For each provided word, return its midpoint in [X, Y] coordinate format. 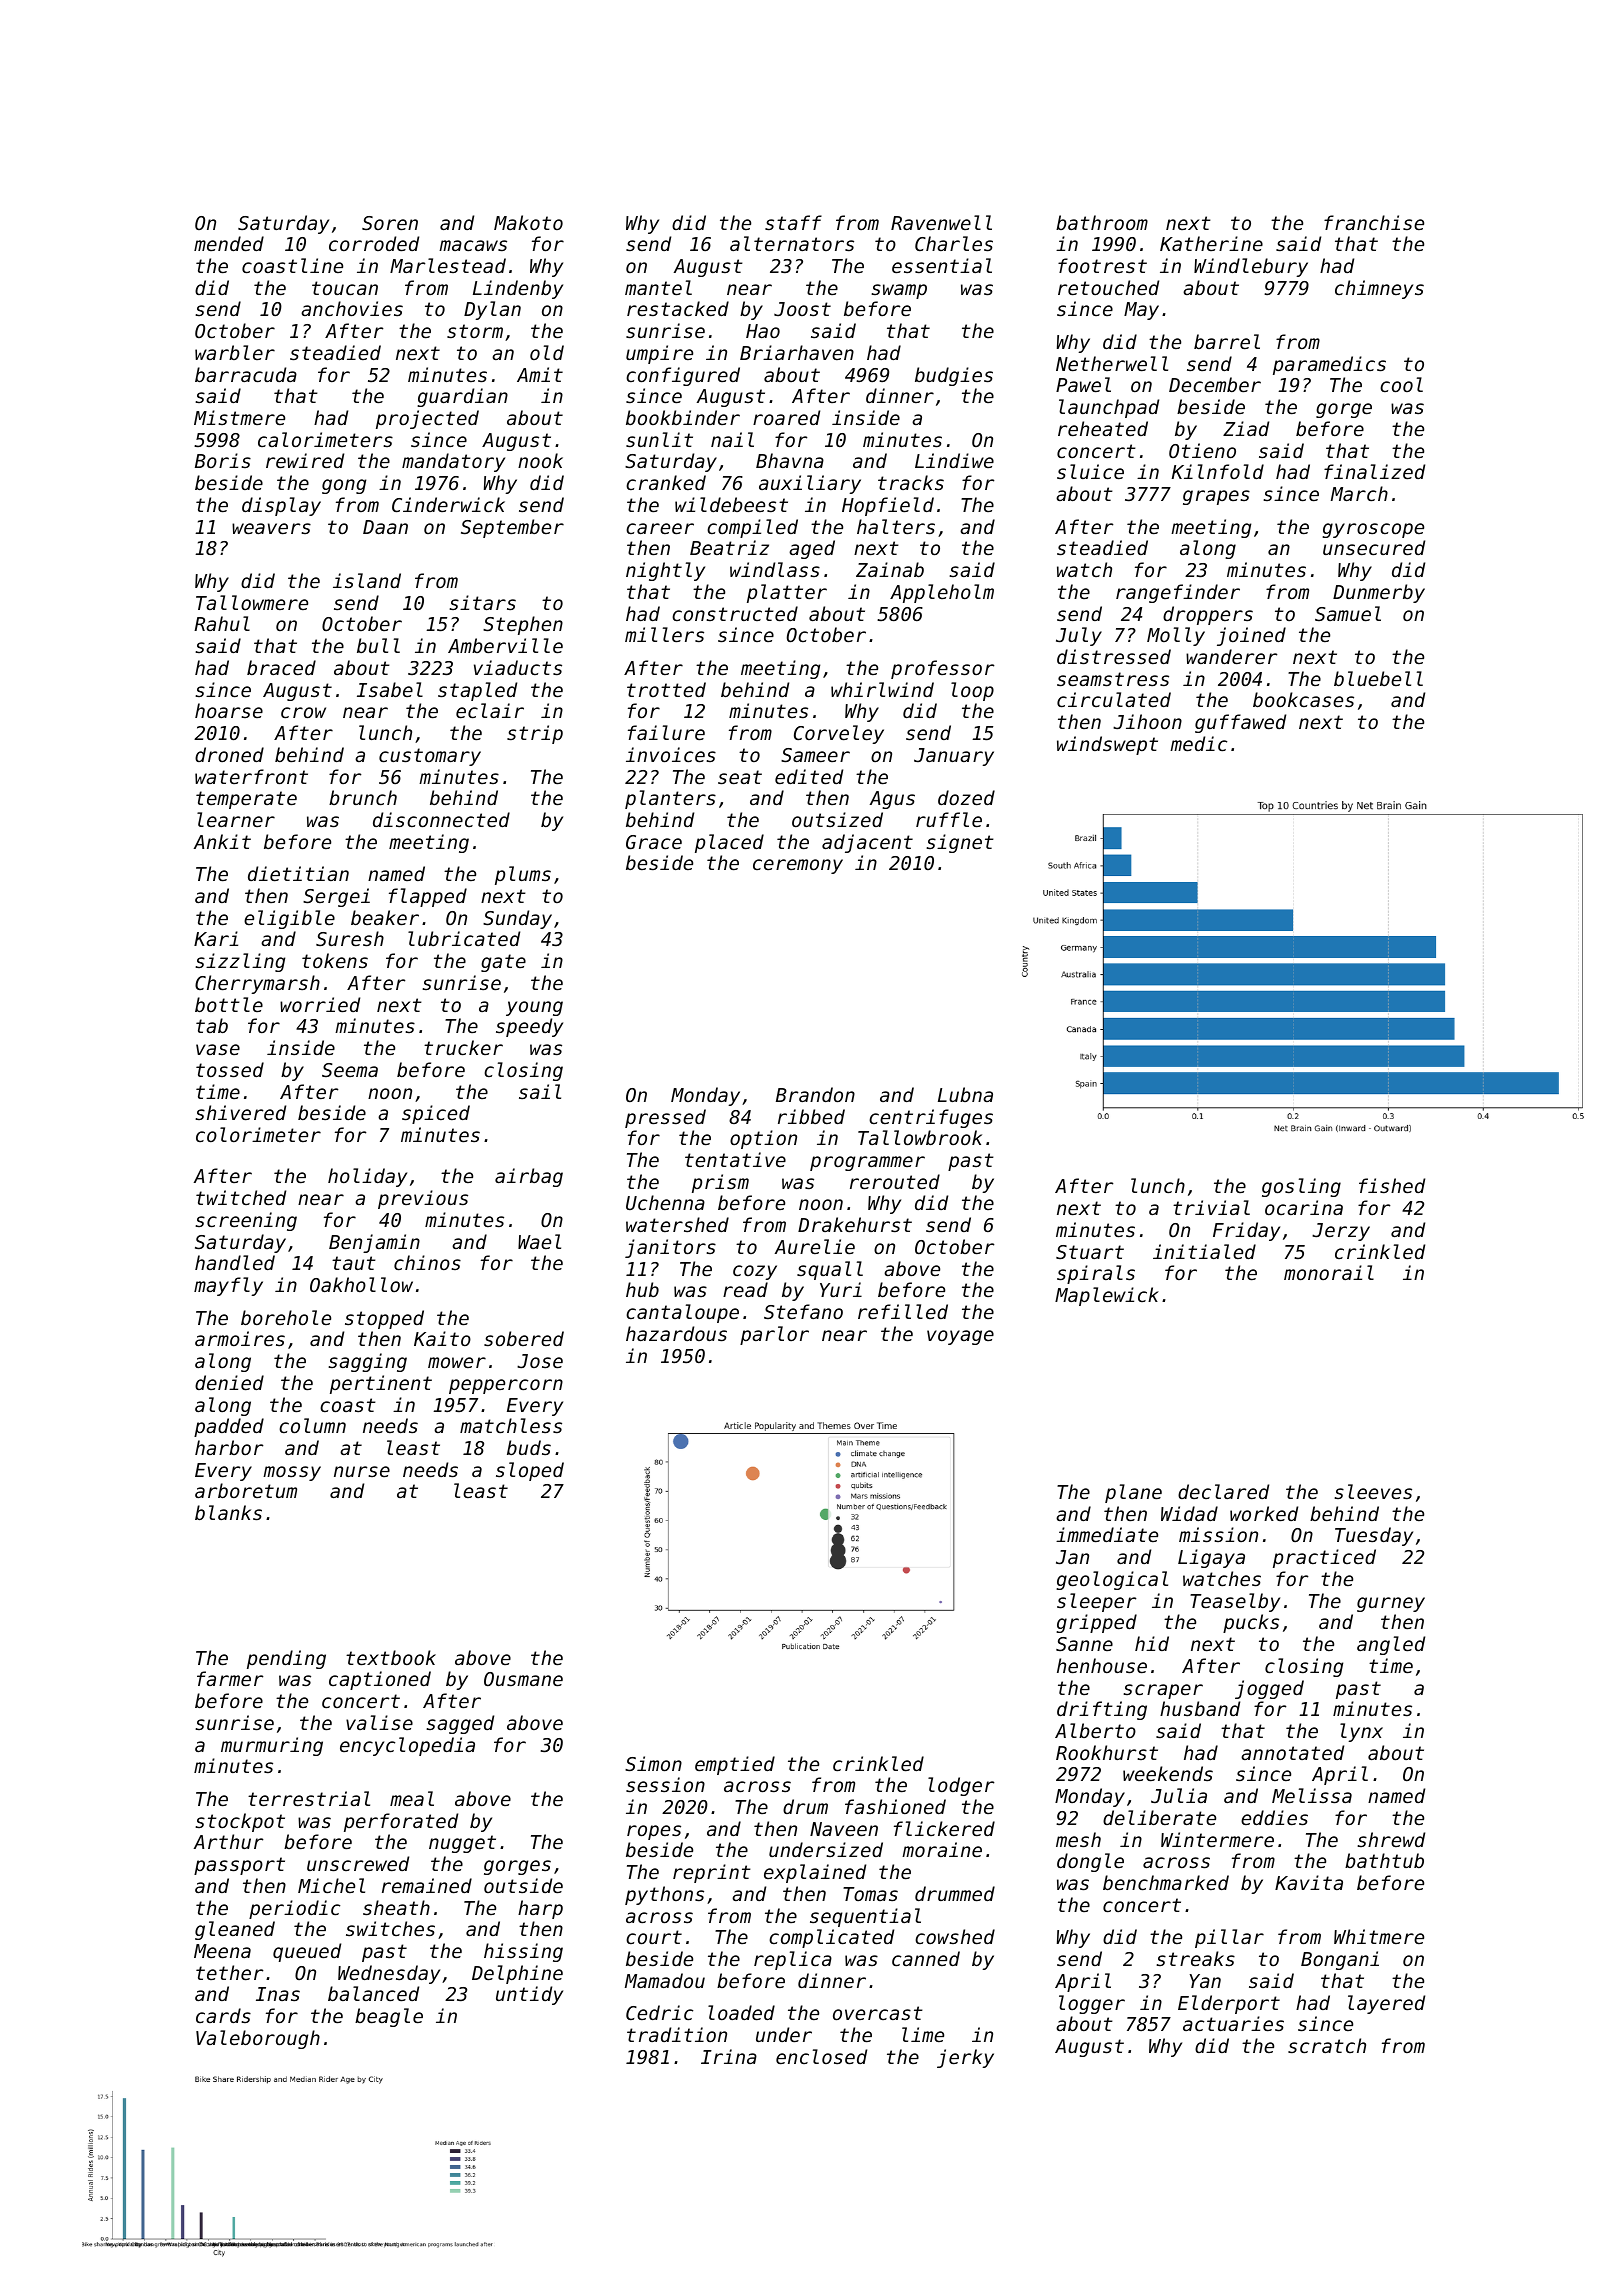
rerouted [895, 1181]
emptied [735, 1765]
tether [229, 1972]
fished [1392, 1185]
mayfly [228, 1286]
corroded [374, 243]
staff [793, 222]
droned [229, 754]
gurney [1391, 1604]
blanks [228, 1512]
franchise [1374, 222]
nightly [665, 571]
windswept [1107, 745]
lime [923, 2034]
